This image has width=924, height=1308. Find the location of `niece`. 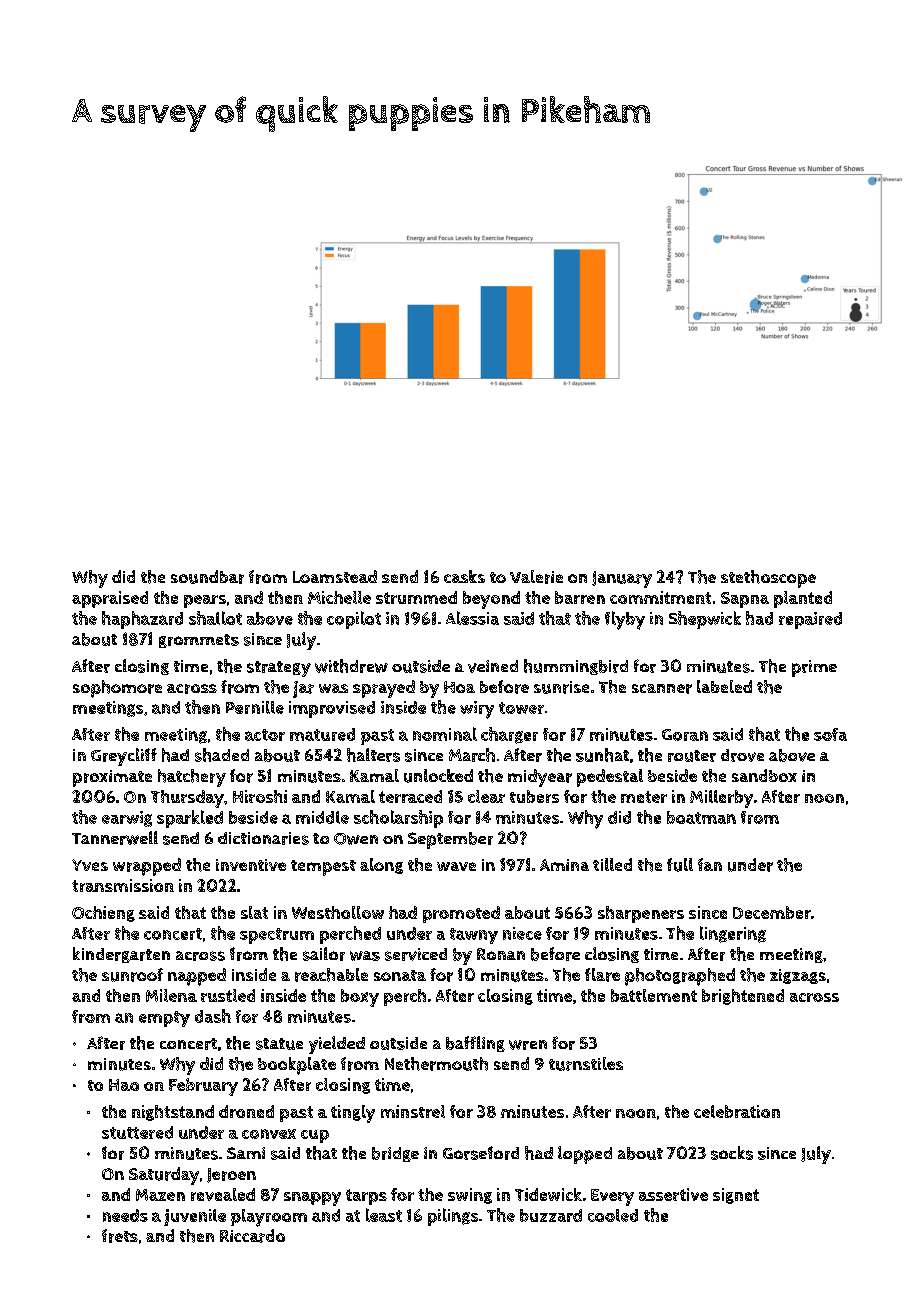

niece is located at coordinates (522, 933).
